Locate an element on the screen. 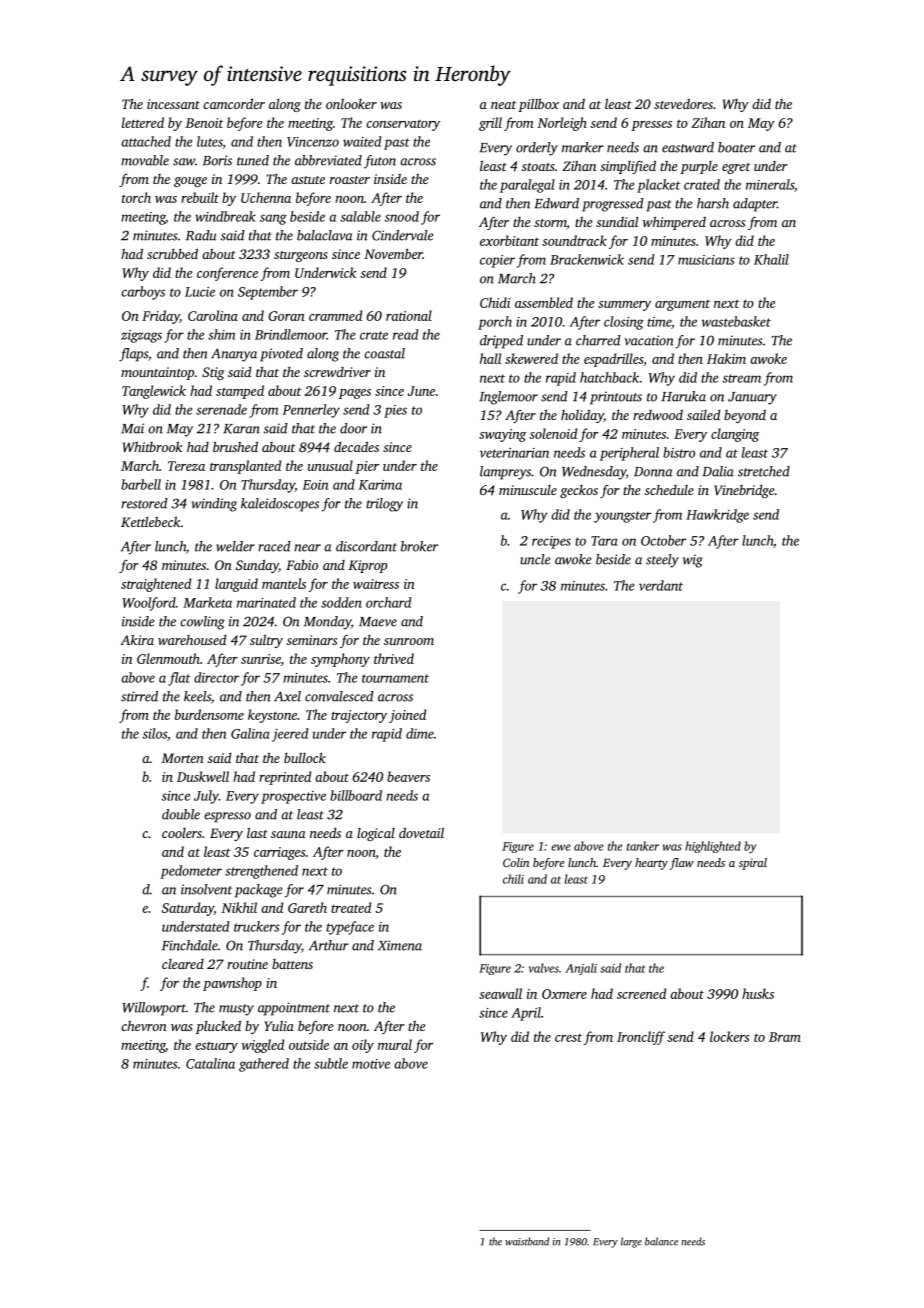  balaclava is located at coordinates (325, 235).
